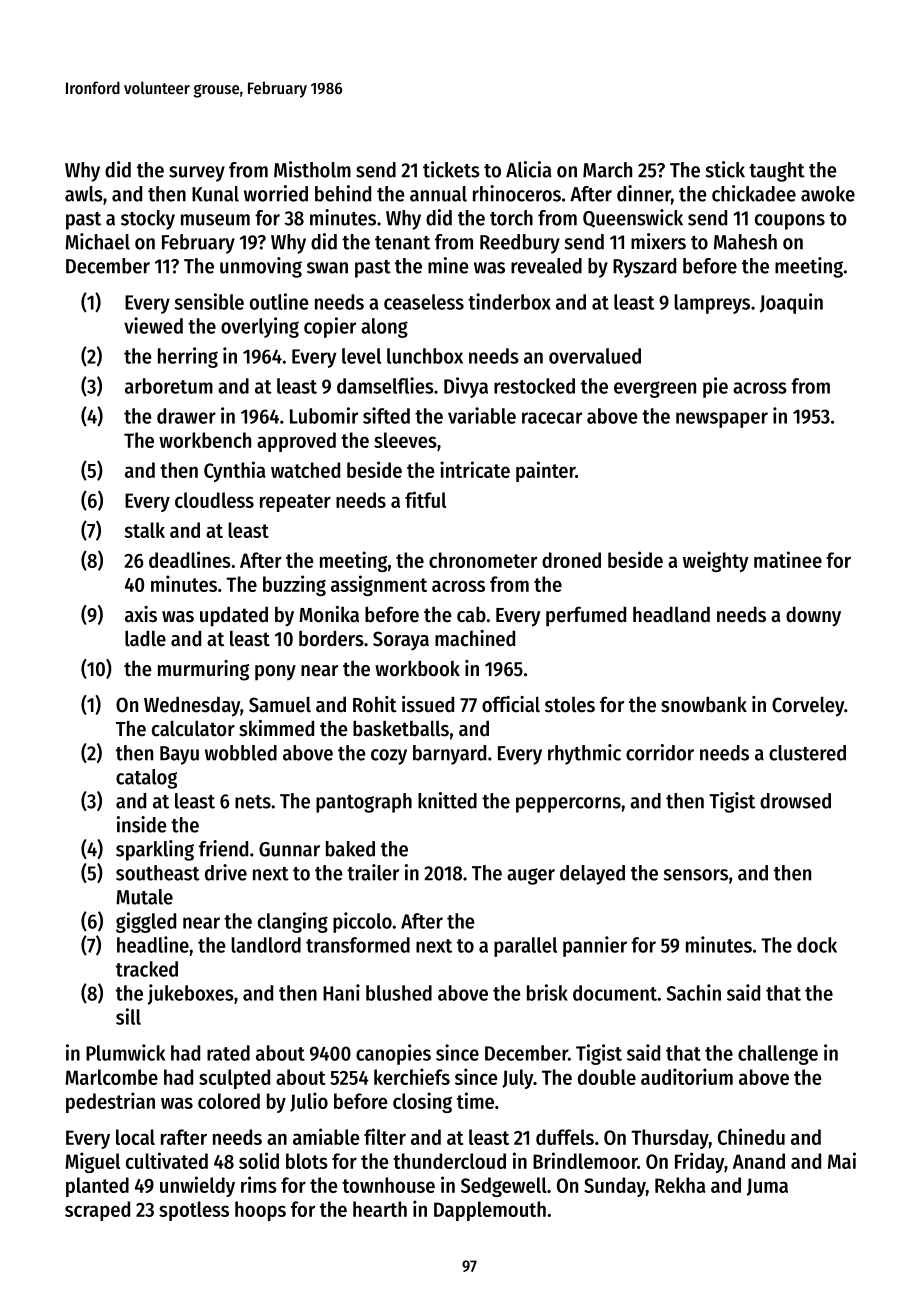  Describe the element at coordinates (358, 945) in the screenshot. I see `transformed` at that location.
